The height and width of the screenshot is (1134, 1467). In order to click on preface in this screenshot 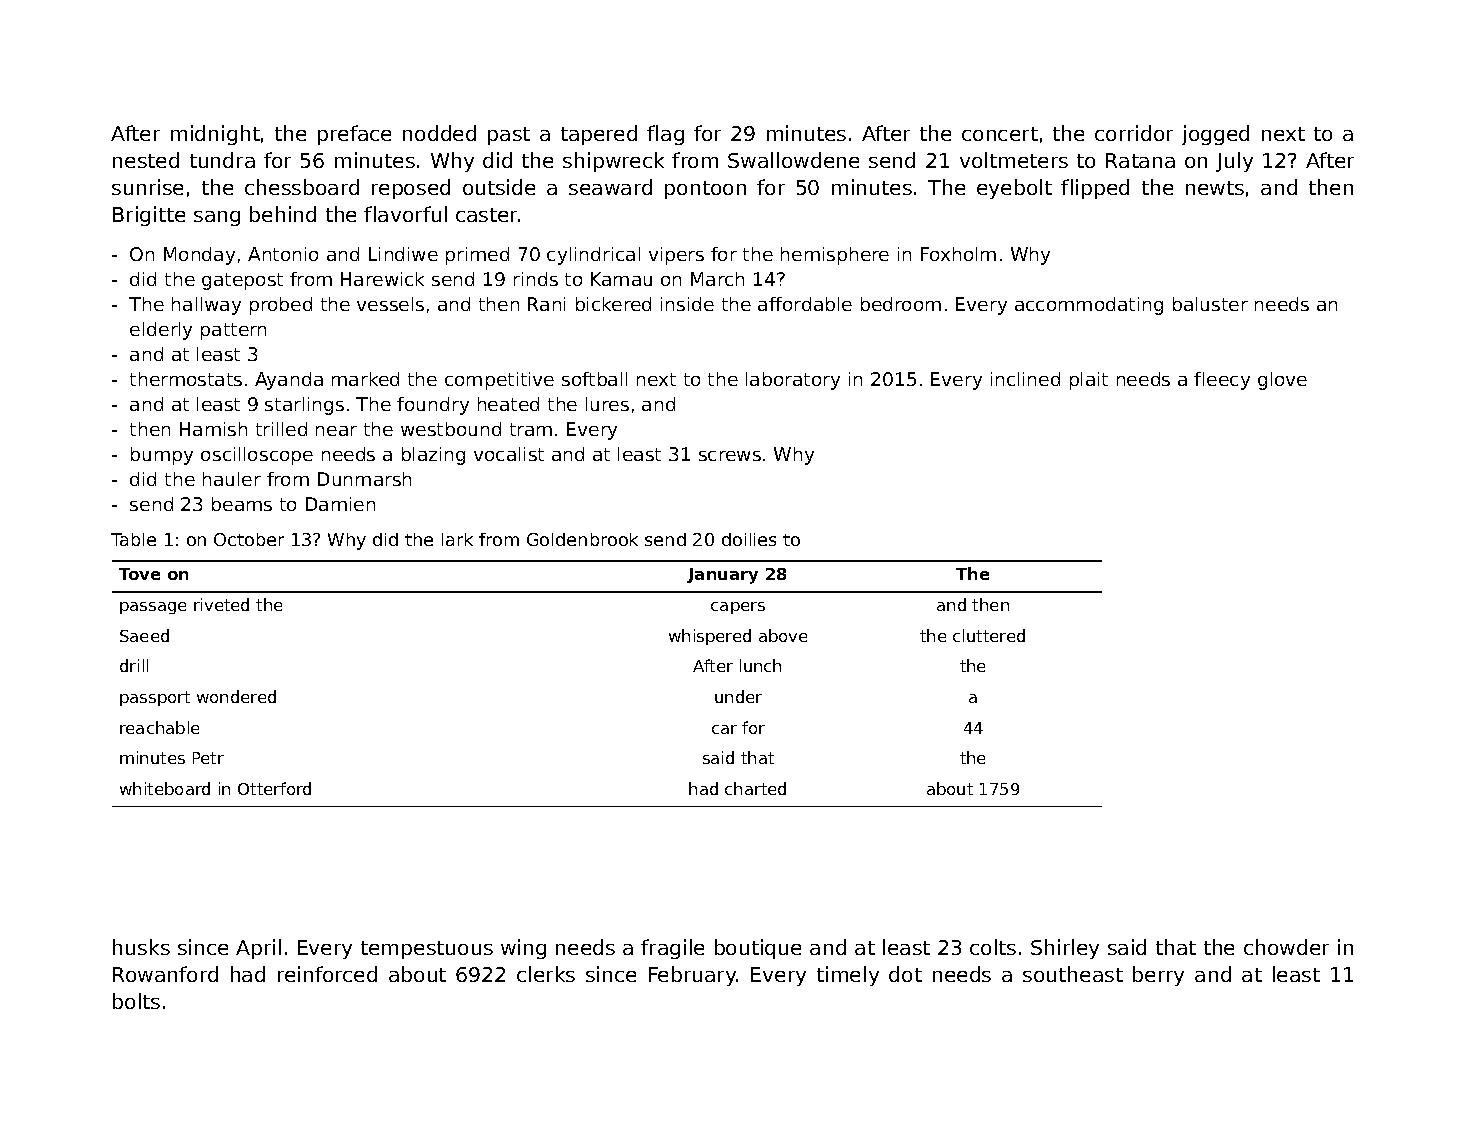, I will do `click(354, 135)`.
